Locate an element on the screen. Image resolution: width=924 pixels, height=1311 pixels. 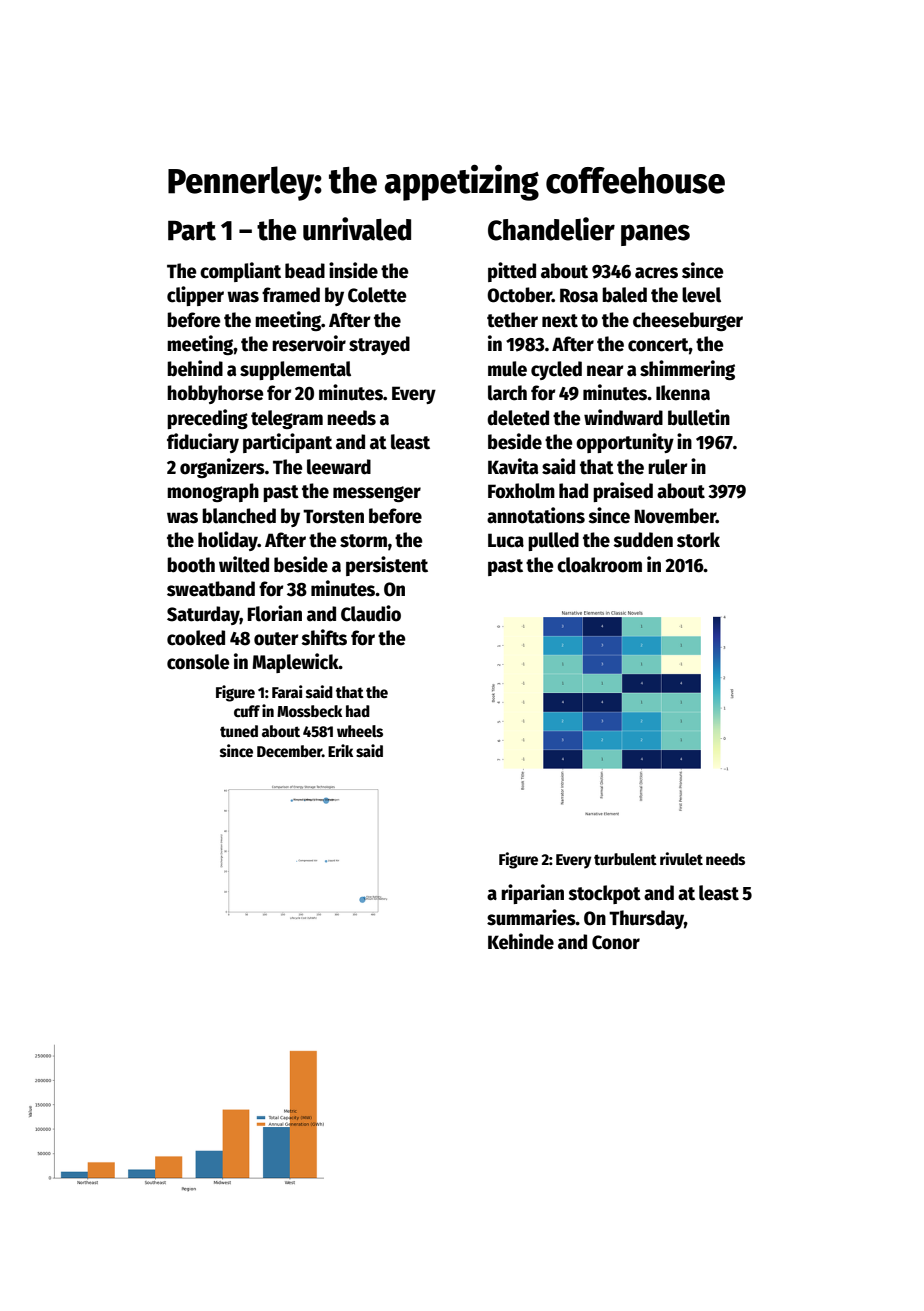
Erik is located at coordinates (340, 750).
